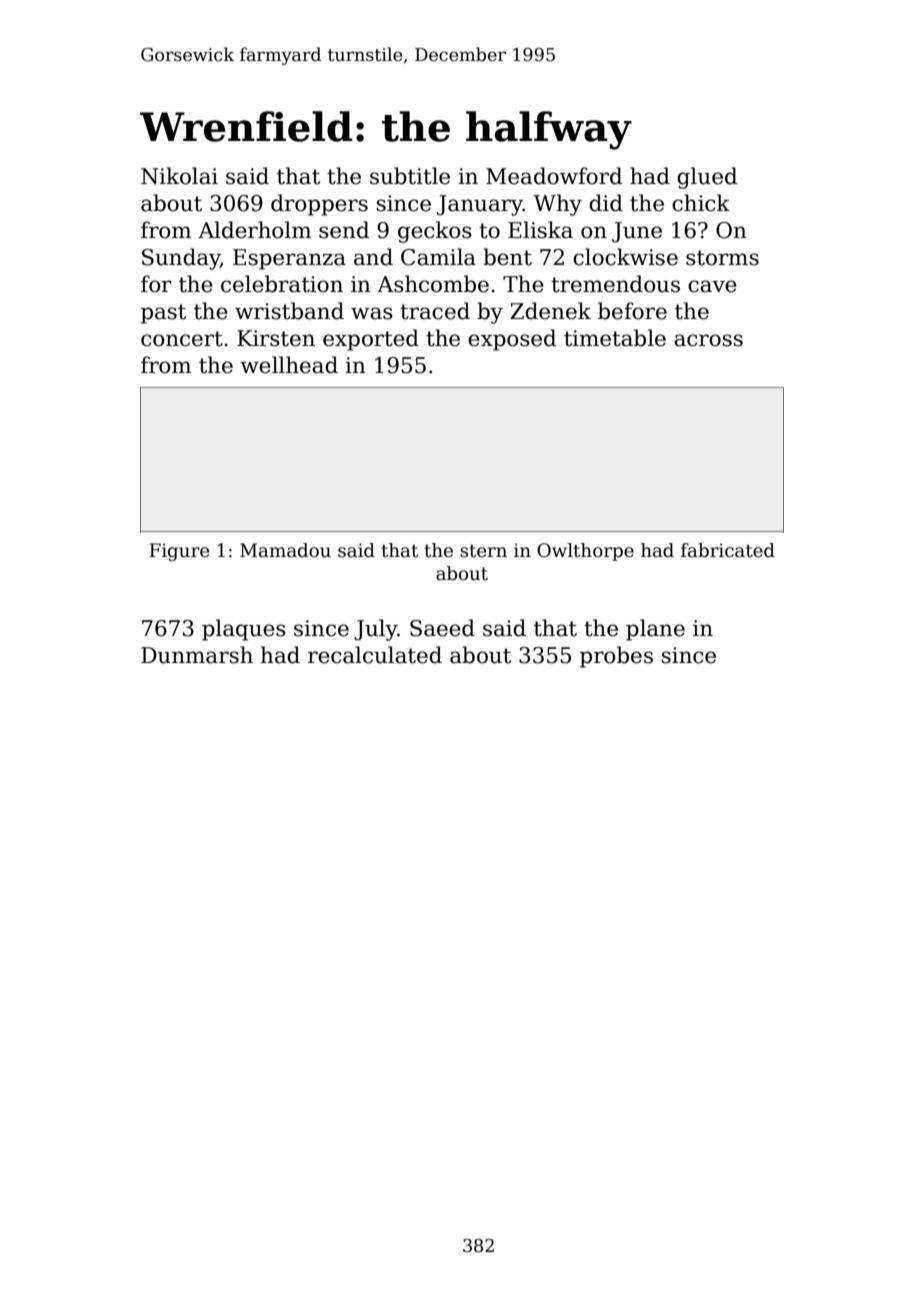  I want to click on January, so click(480, 205).
